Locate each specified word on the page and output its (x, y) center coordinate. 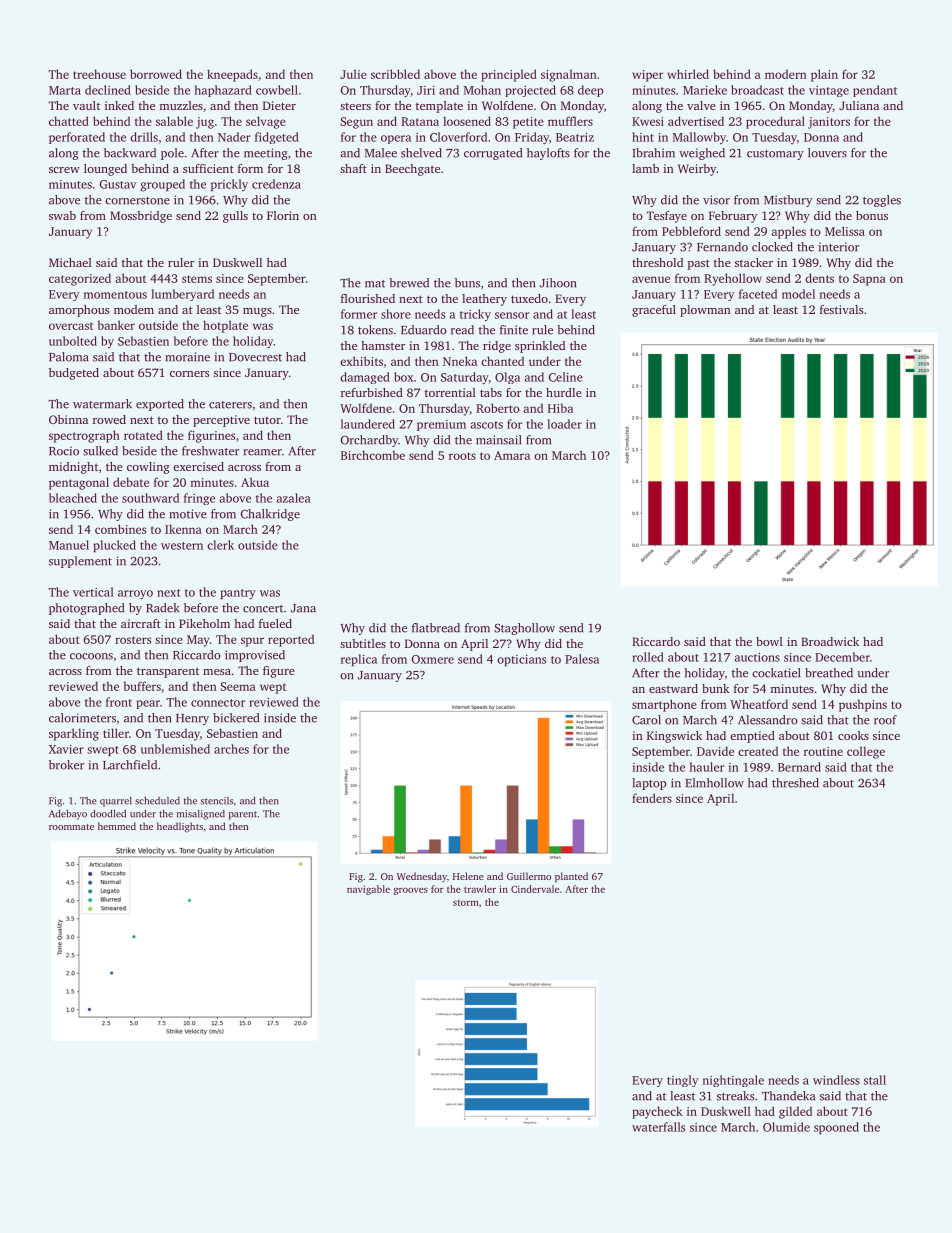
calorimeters (82, 718)
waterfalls (658, 1127)
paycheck (657, 1112)
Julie (353, 74)
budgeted (74, 374)
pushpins (863, 705)
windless (836, 1080)
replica (359, 660)
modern (786, 74)
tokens (375, 330)
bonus (872, 215)
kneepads (232, 75)
